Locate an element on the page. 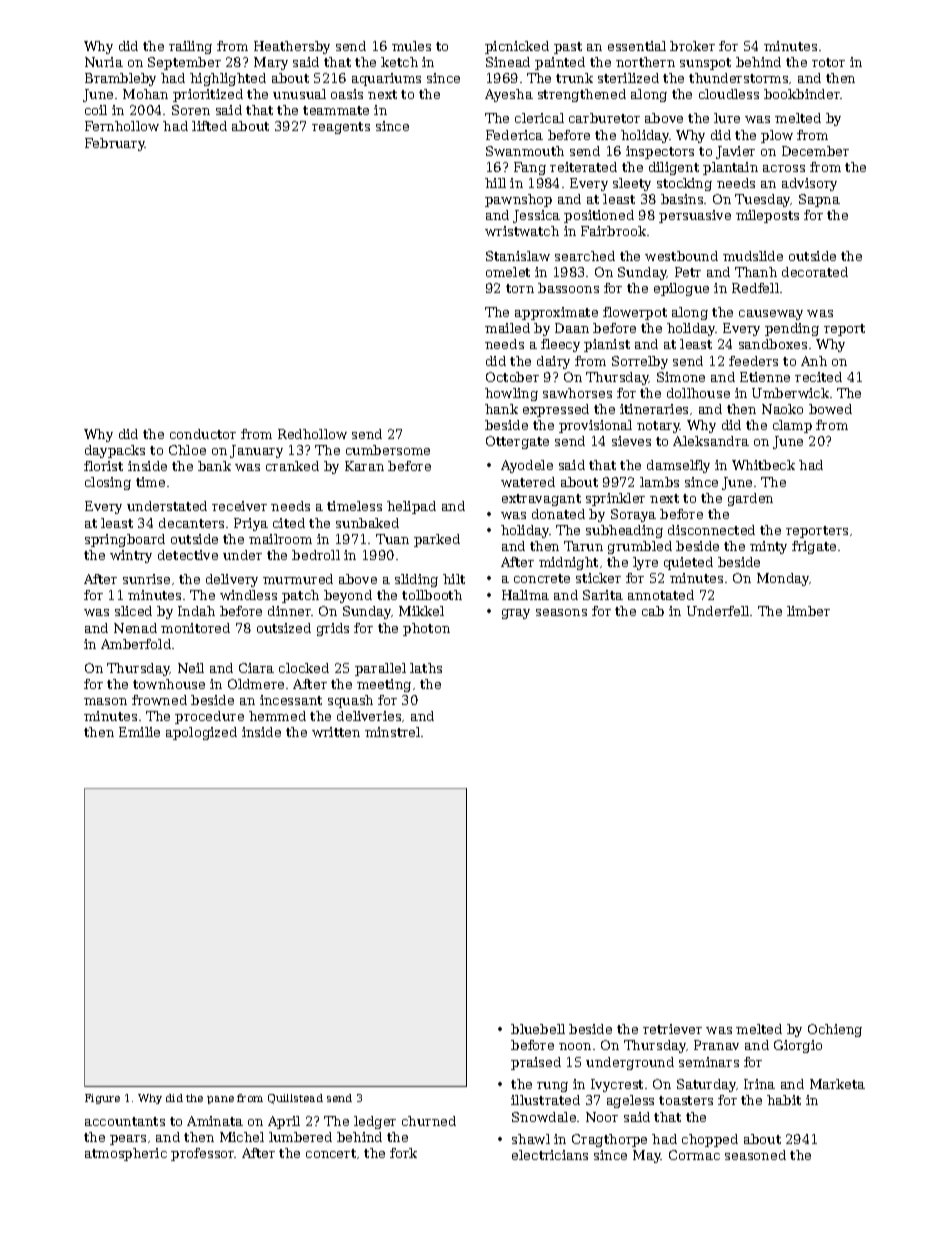 The image size is (952, 1233). ketch is located at coordinates (399, 62).
